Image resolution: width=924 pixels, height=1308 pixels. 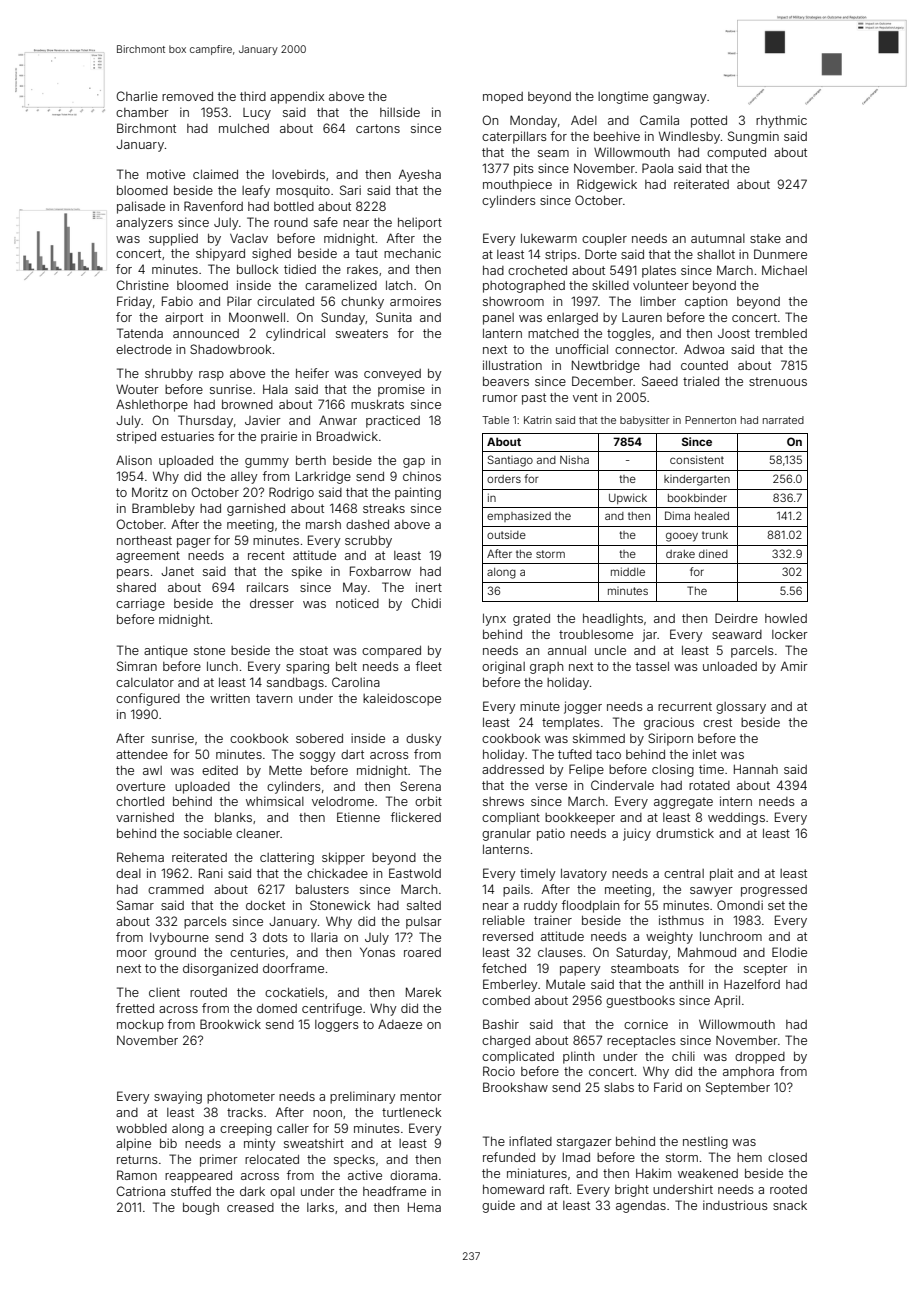 I want to click on caterpillars, so click(x=514, y=137).
